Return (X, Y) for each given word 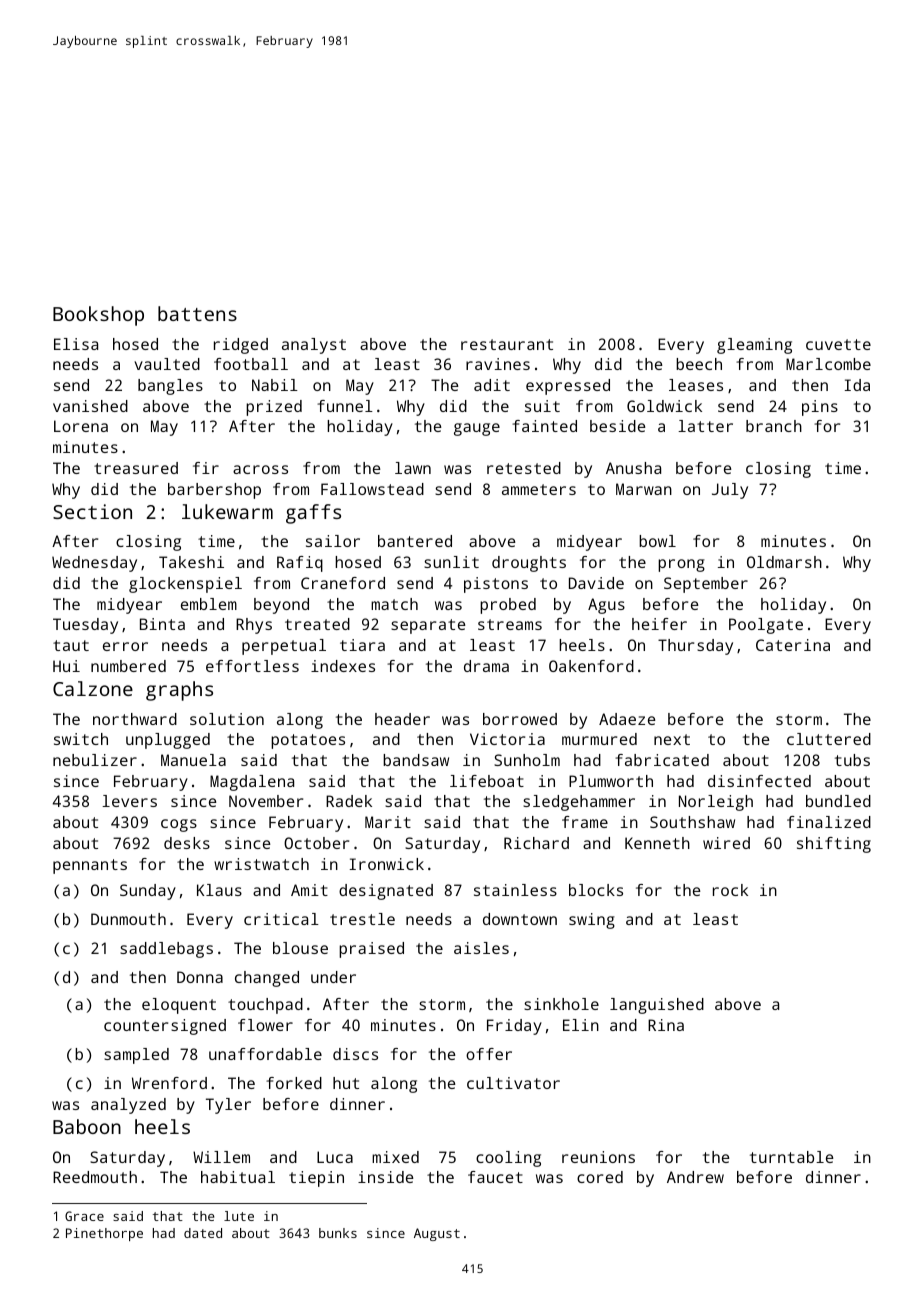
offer (489, 1054)
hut (346, 1083)
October (316, 843)
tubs (852, 760)
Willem (221, 1157)
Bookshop (98, 316)
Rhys (254, 626)
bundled (838, 801)
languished (657, 1006)
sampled (136, 1056)
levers (129, 801)
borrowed (520, 719)
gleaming (754, 346)
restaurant (507, 344)
